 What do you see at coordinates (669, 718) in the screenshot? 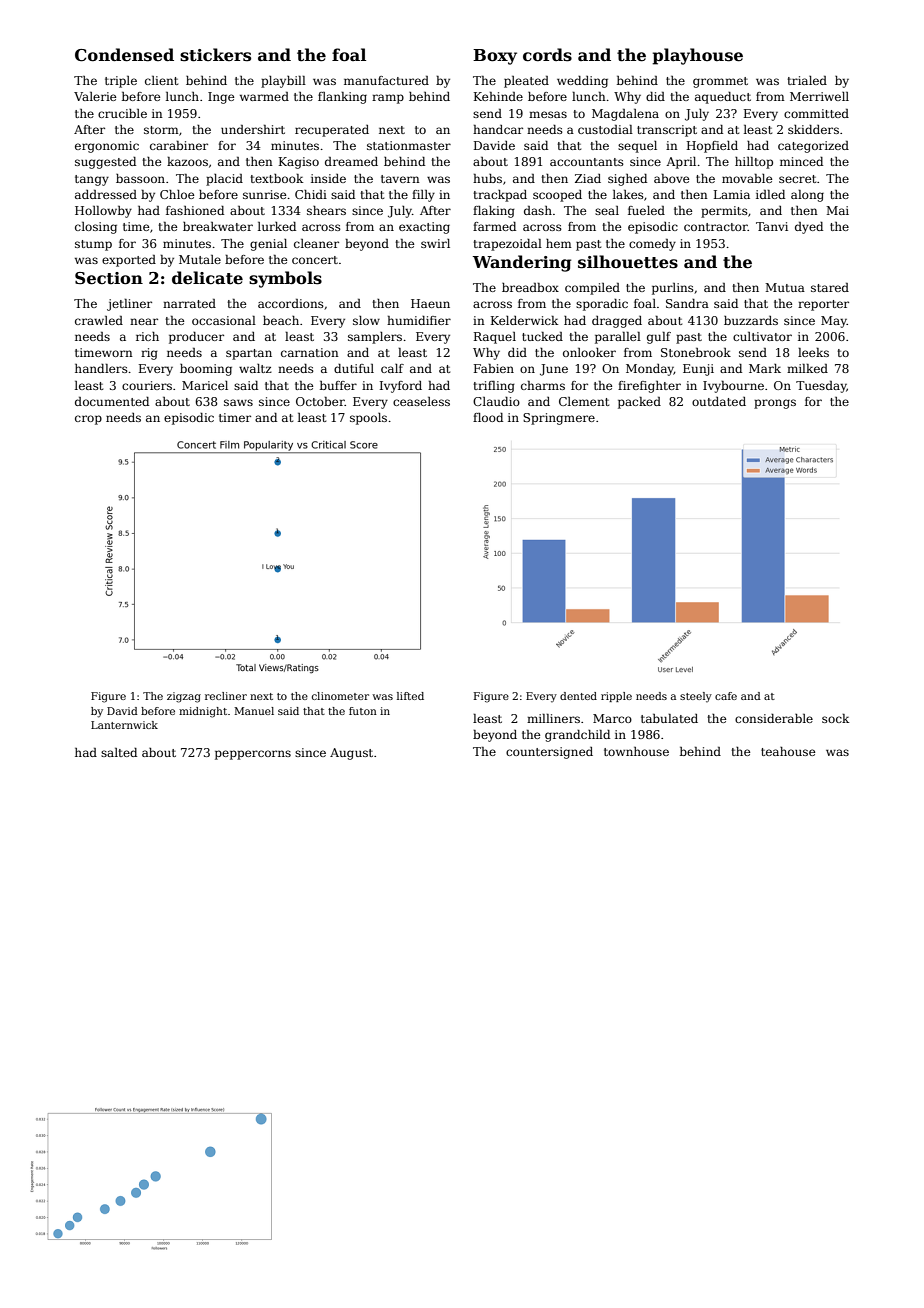
I see `tabulated` at bounding box center [669, 718].
